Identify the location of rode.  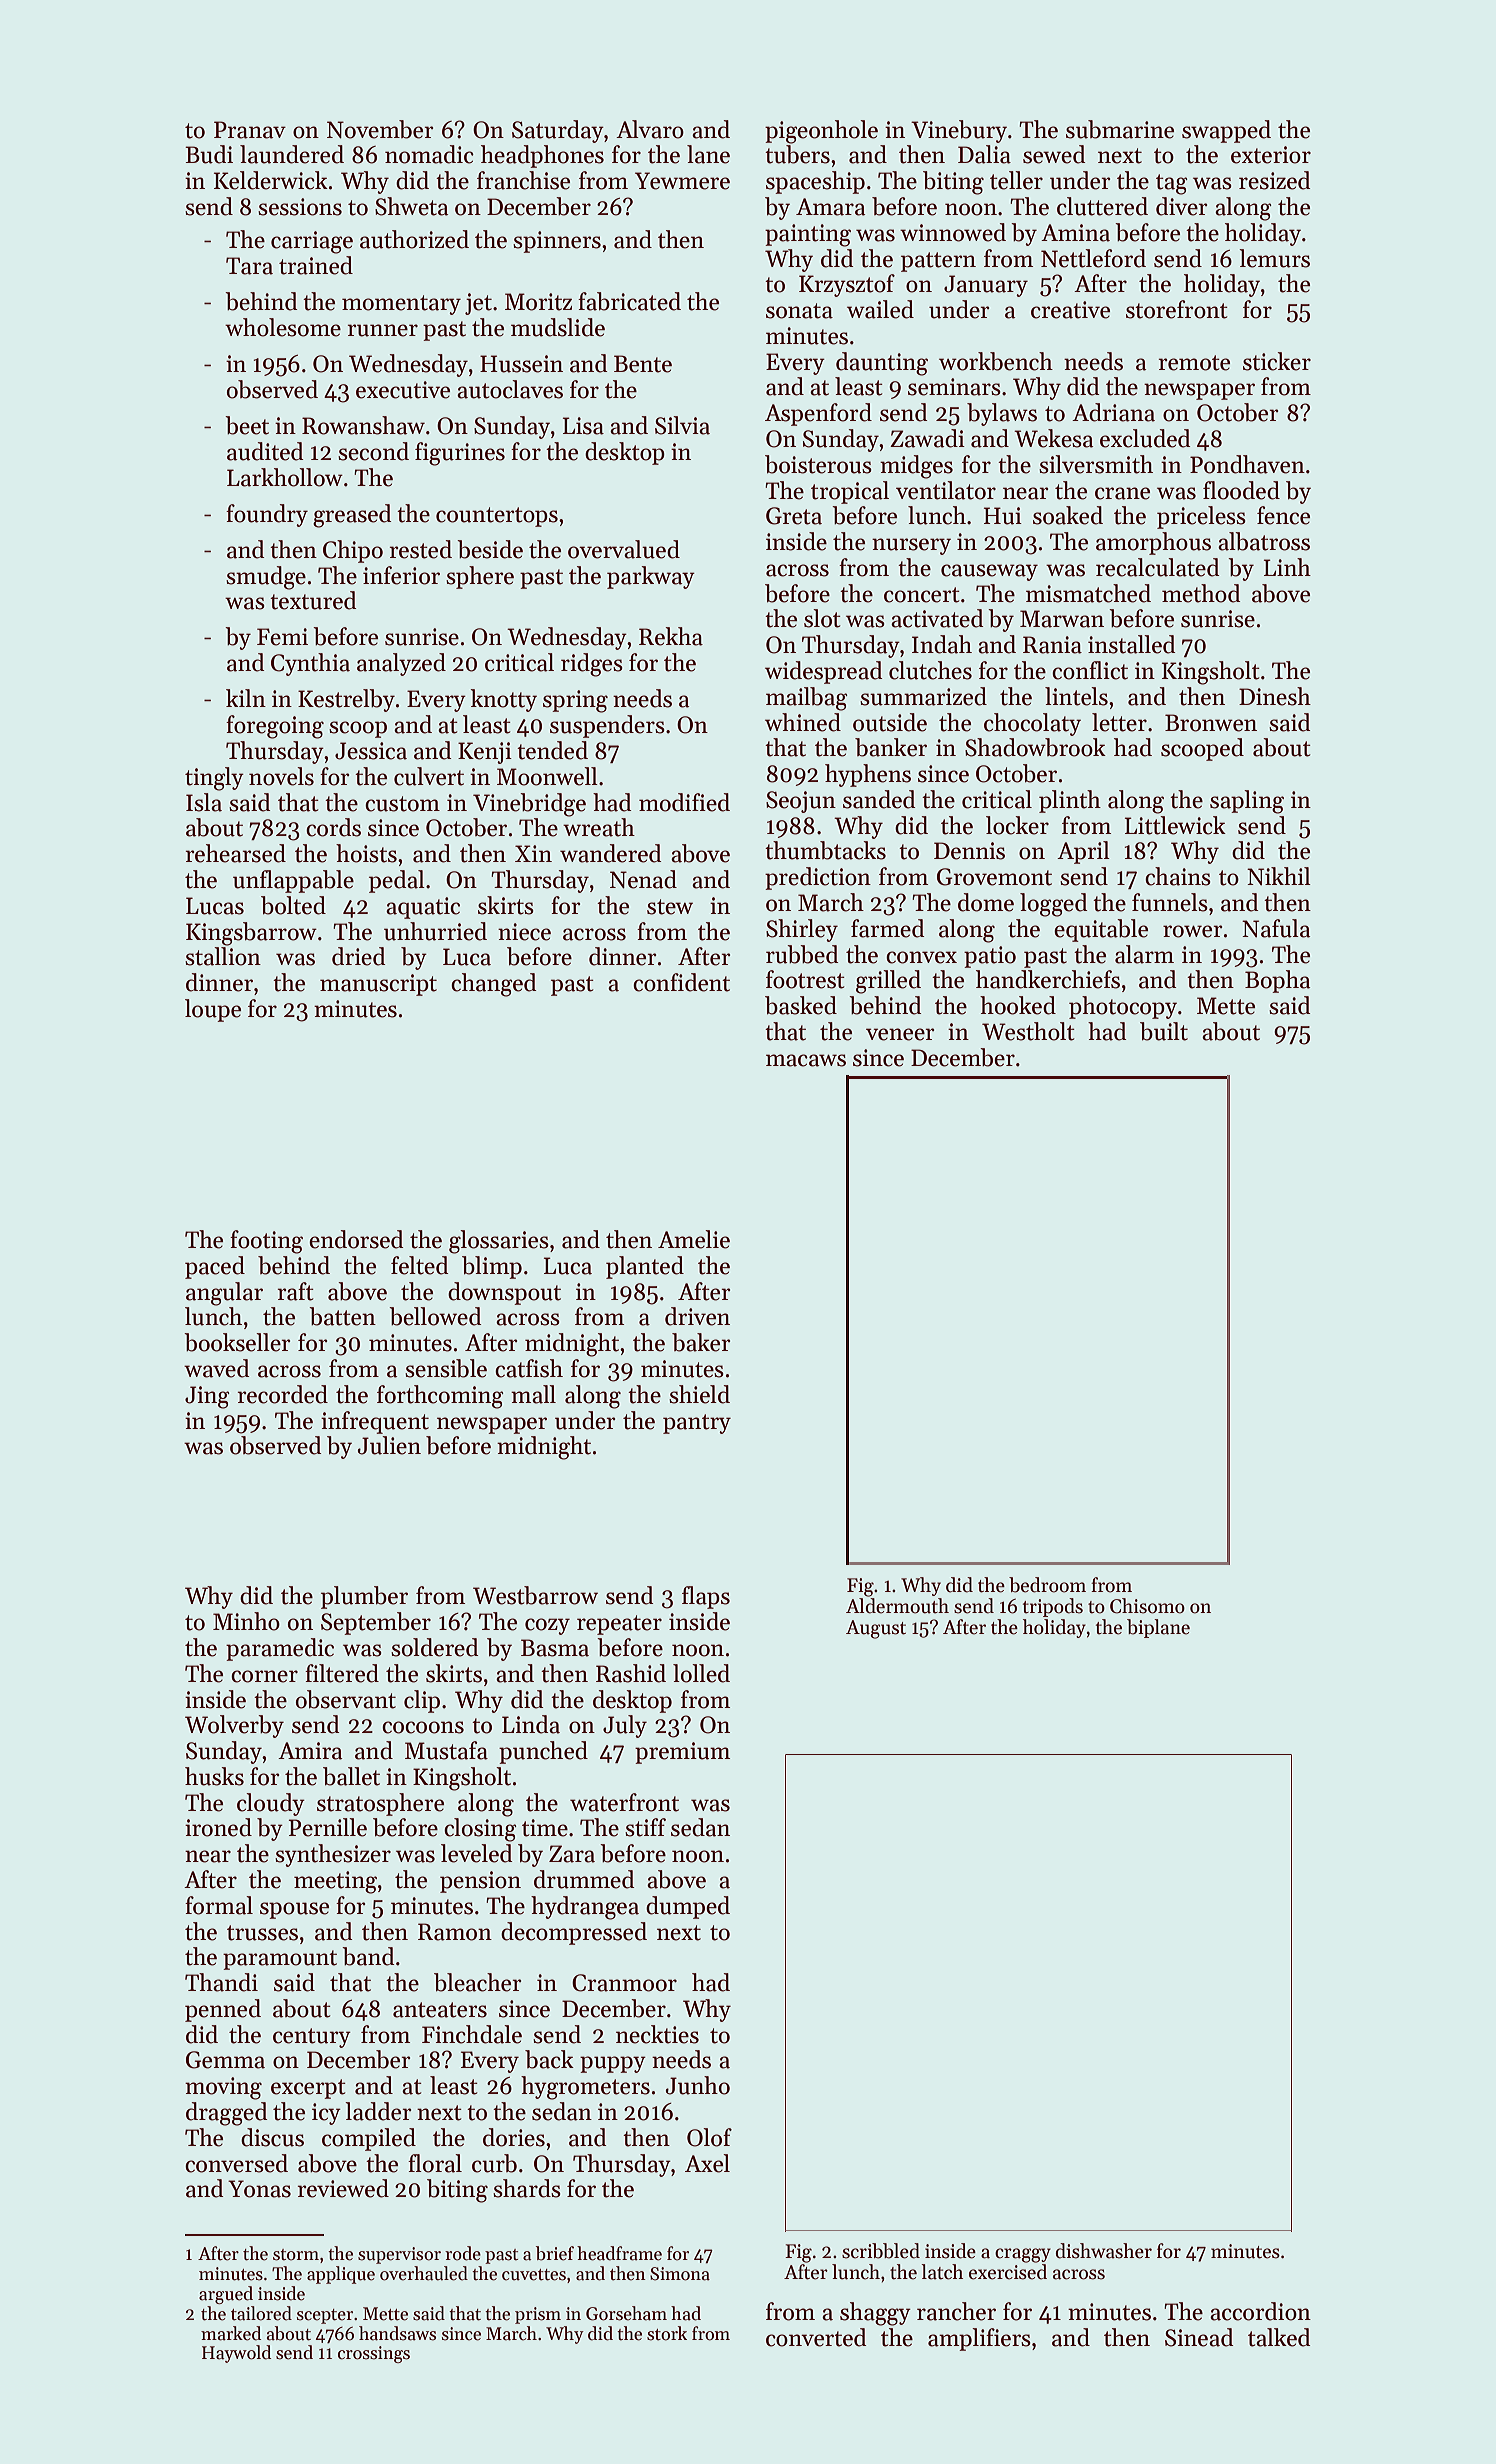
(463, 2253).
